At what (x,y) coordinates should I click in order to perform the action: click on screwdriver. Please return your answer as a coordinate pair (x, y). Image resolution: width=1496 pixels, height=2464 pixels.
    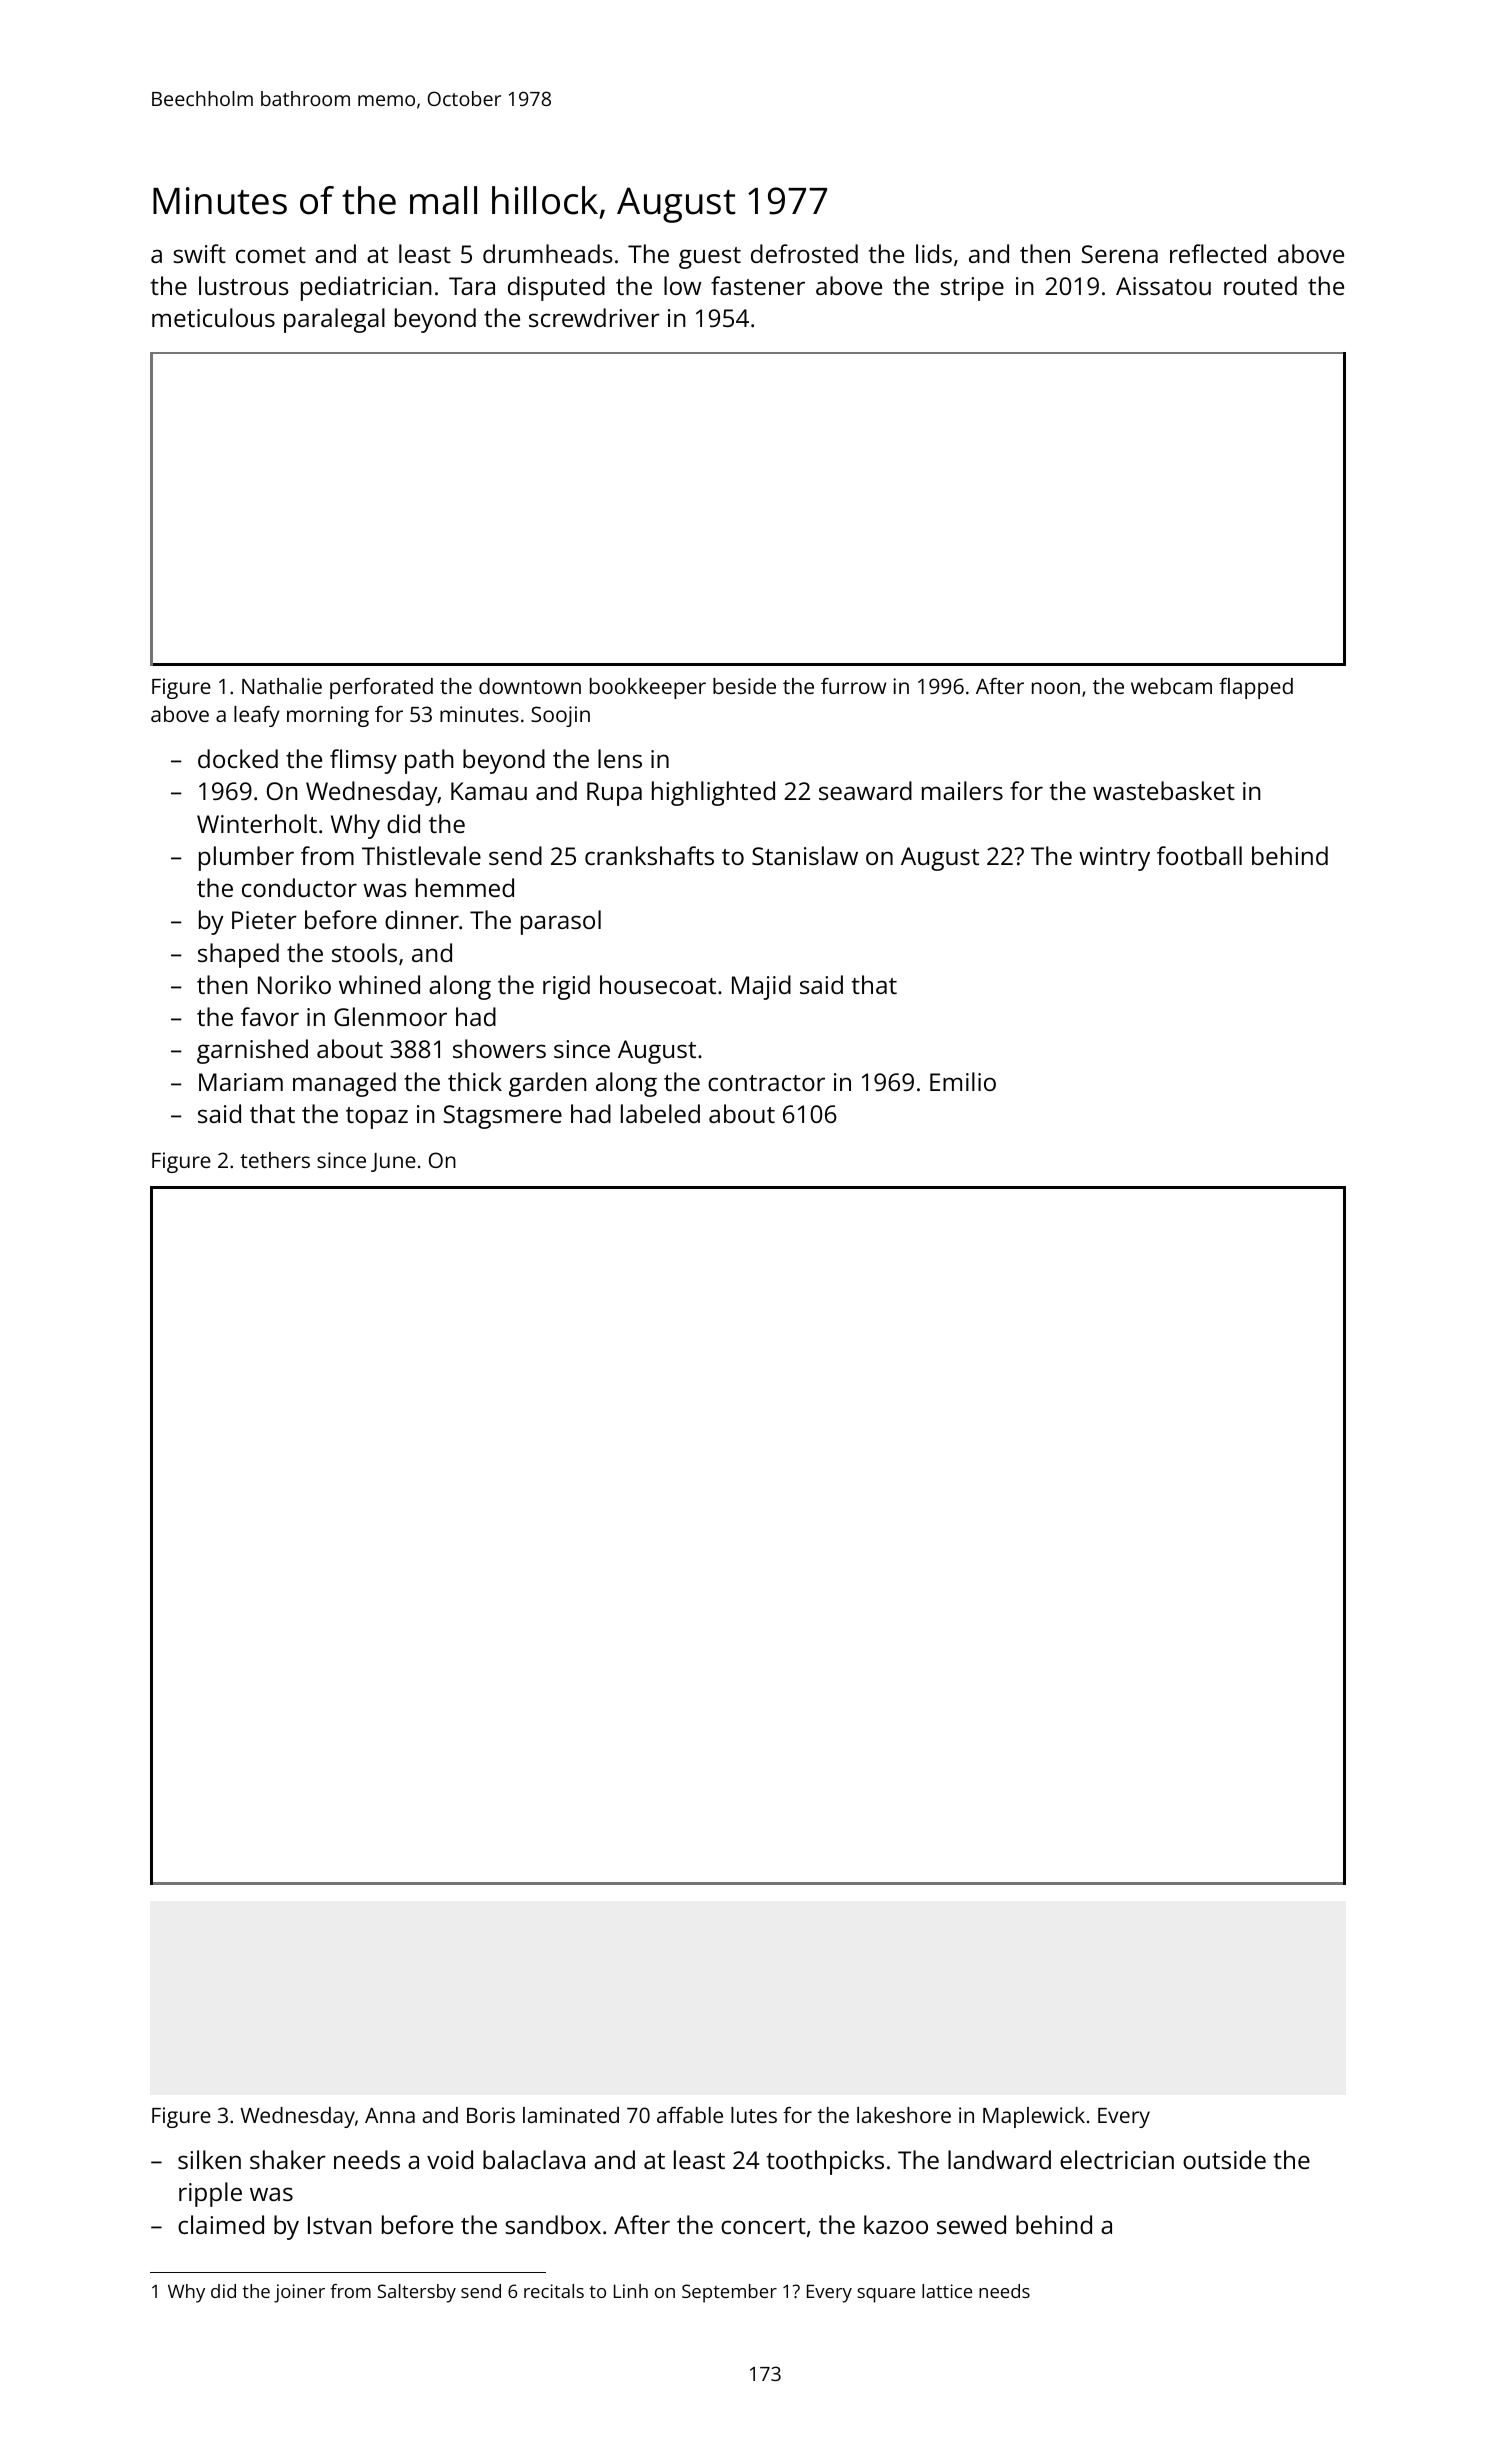
    Looking at the image, I should click on (594, 317).
